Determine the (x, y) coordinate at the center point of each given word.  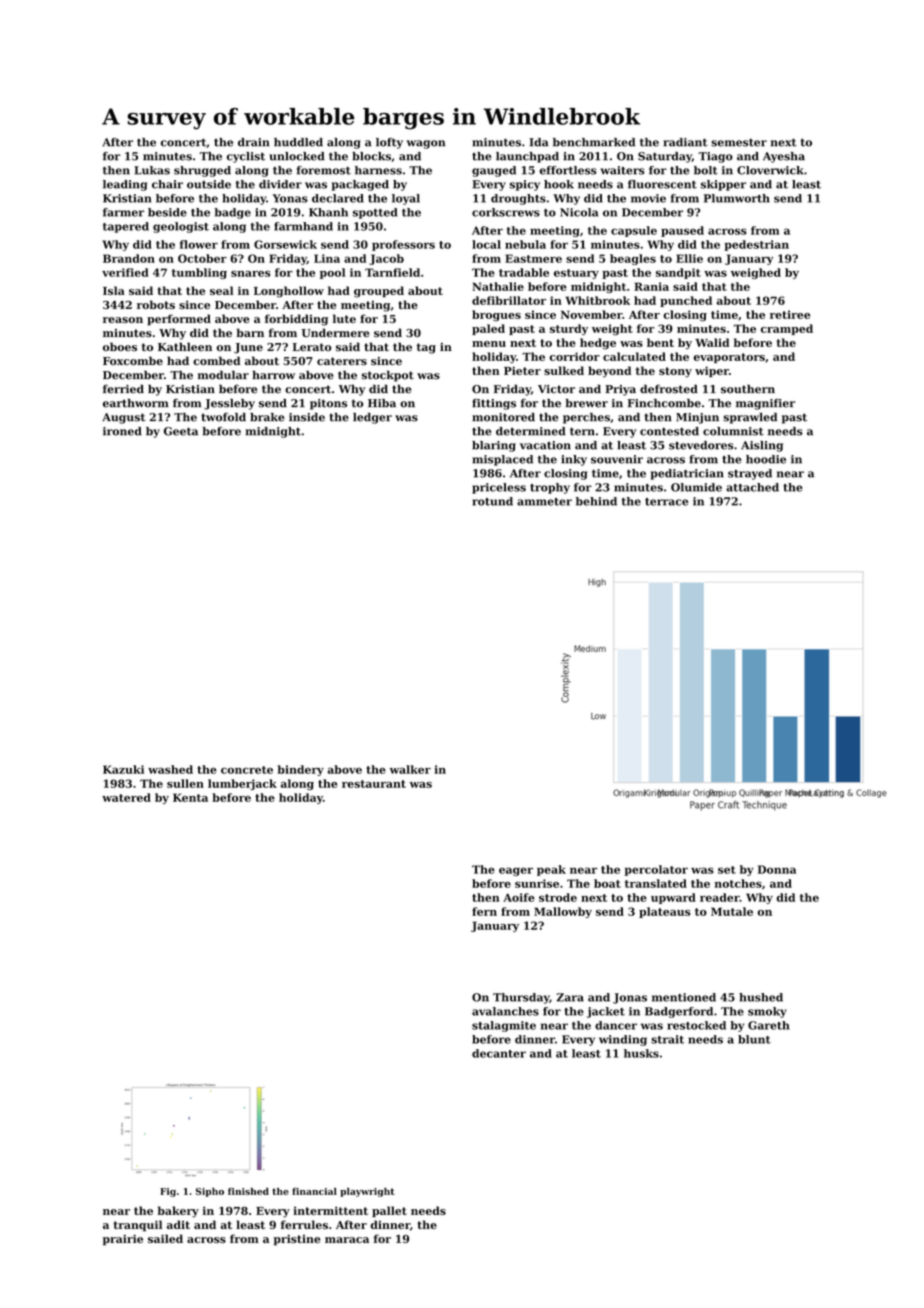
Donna (777, 869)
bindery (300, 770)
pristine (297, 1240)
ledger (372, 418)
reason (123, 320)
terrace (666, 502)
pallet (389, 1211)
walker (410, 769)
